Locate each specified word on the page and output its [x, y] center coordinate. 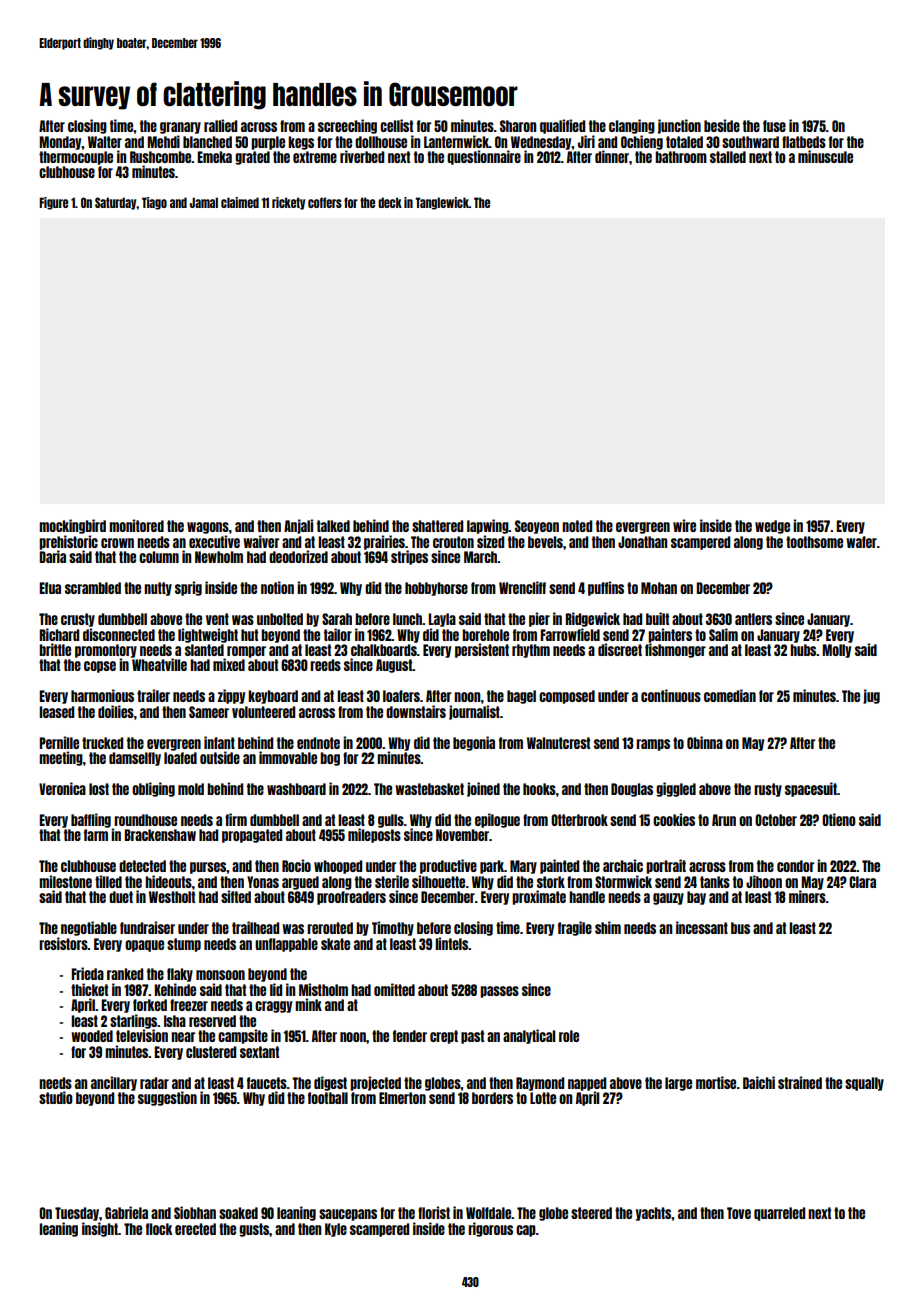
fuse [774, 126]
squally [864, 1084]
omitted [394, 989]
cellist [396, 125]
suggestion [167, 1098]
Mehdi [163, 141]
